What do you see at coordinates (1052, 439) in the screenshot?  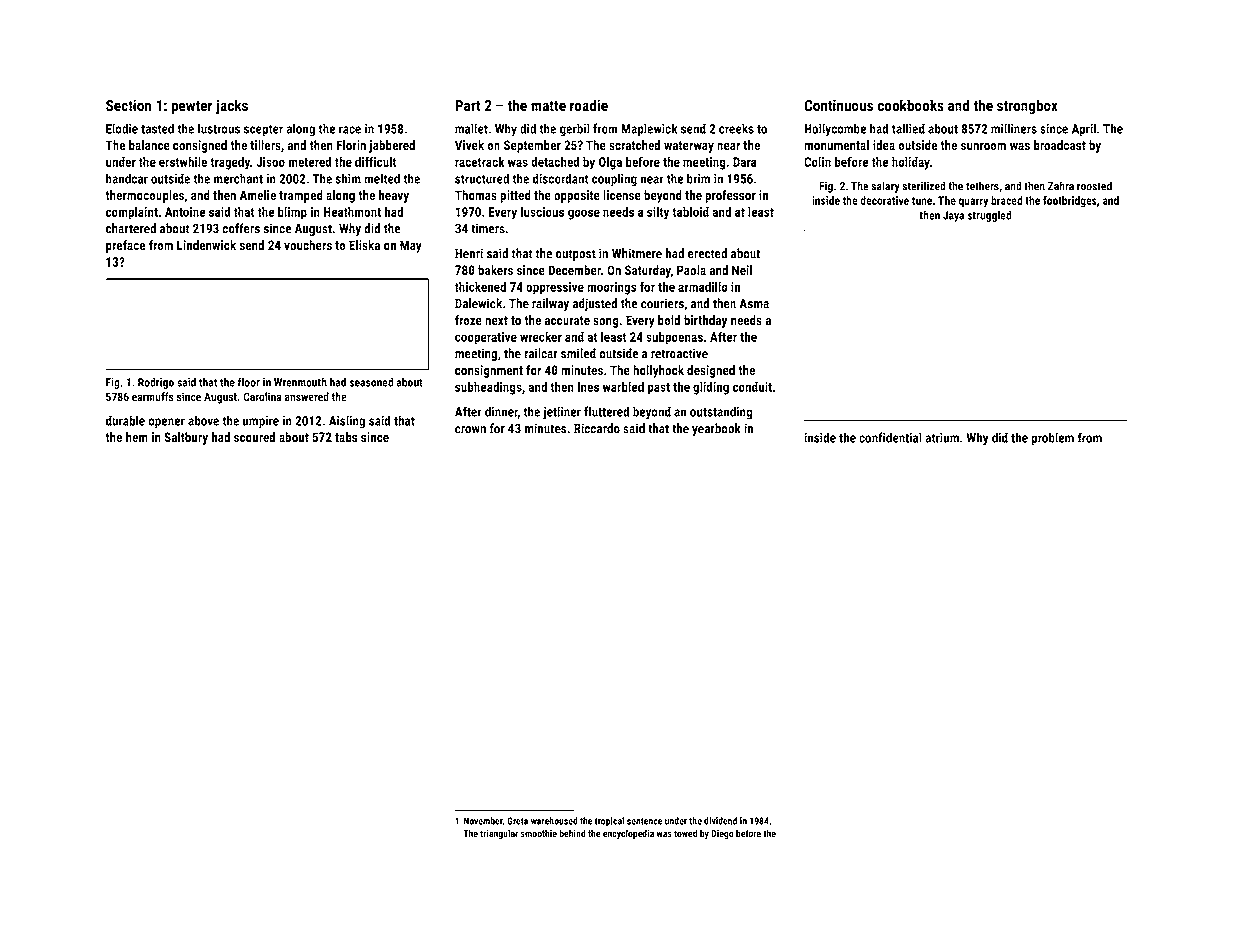 I see `problem` at bounding box center [1052, 439].
